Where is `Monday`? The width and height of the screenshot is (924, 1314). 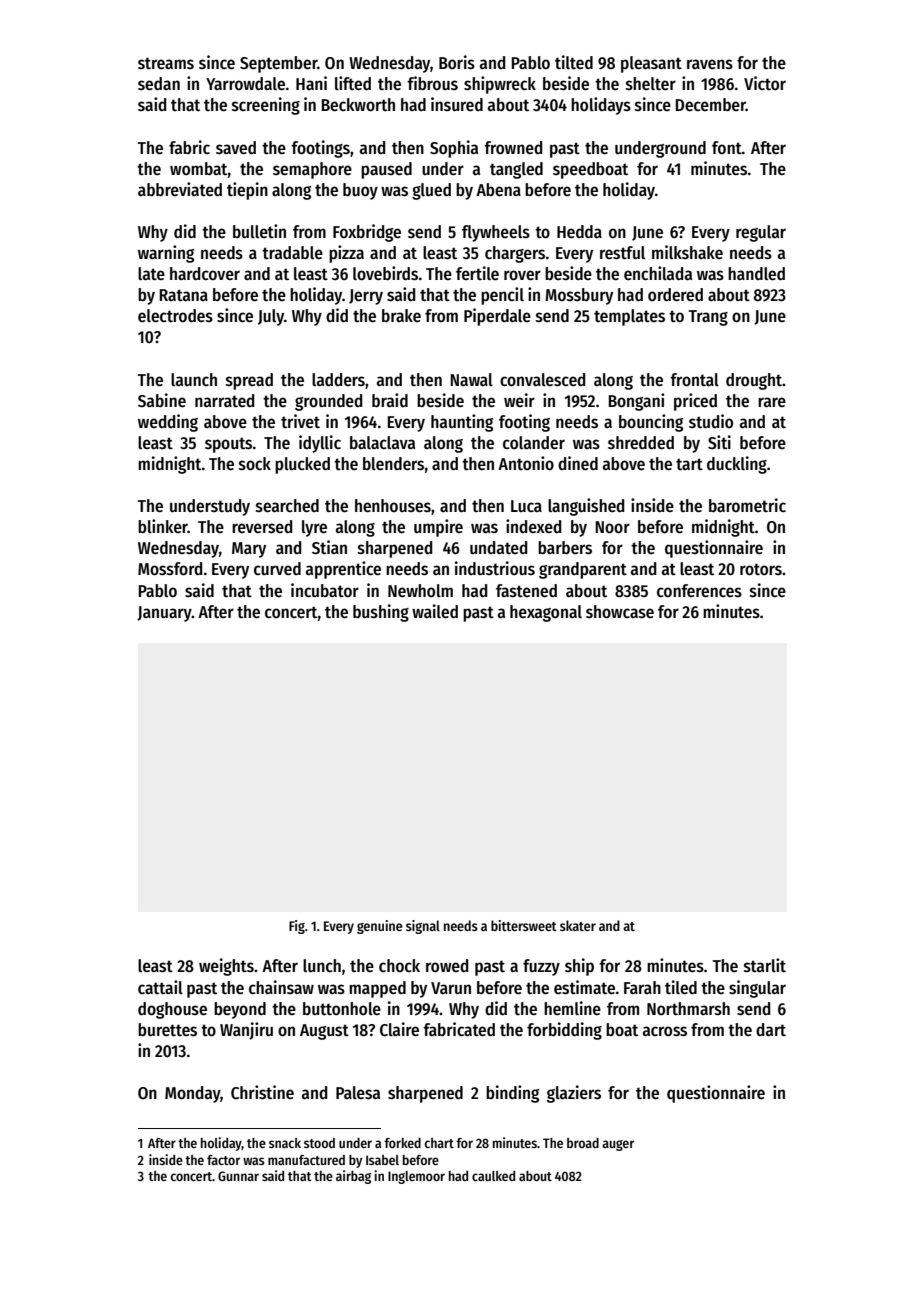 Monday is located at coordinates (193, 1094).
